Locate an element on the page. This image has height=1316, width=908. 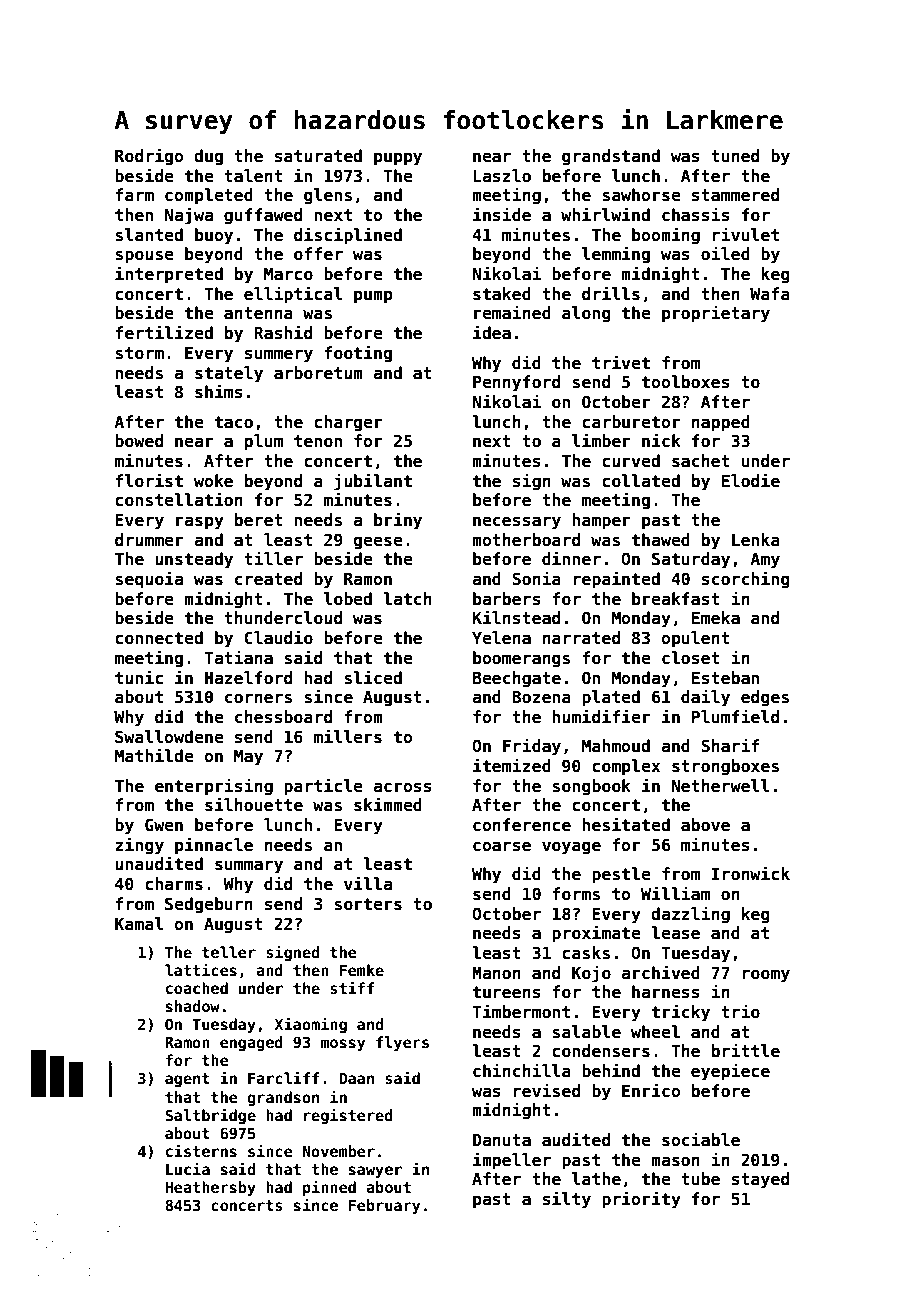
geese is located at coordinates (378, 543).
